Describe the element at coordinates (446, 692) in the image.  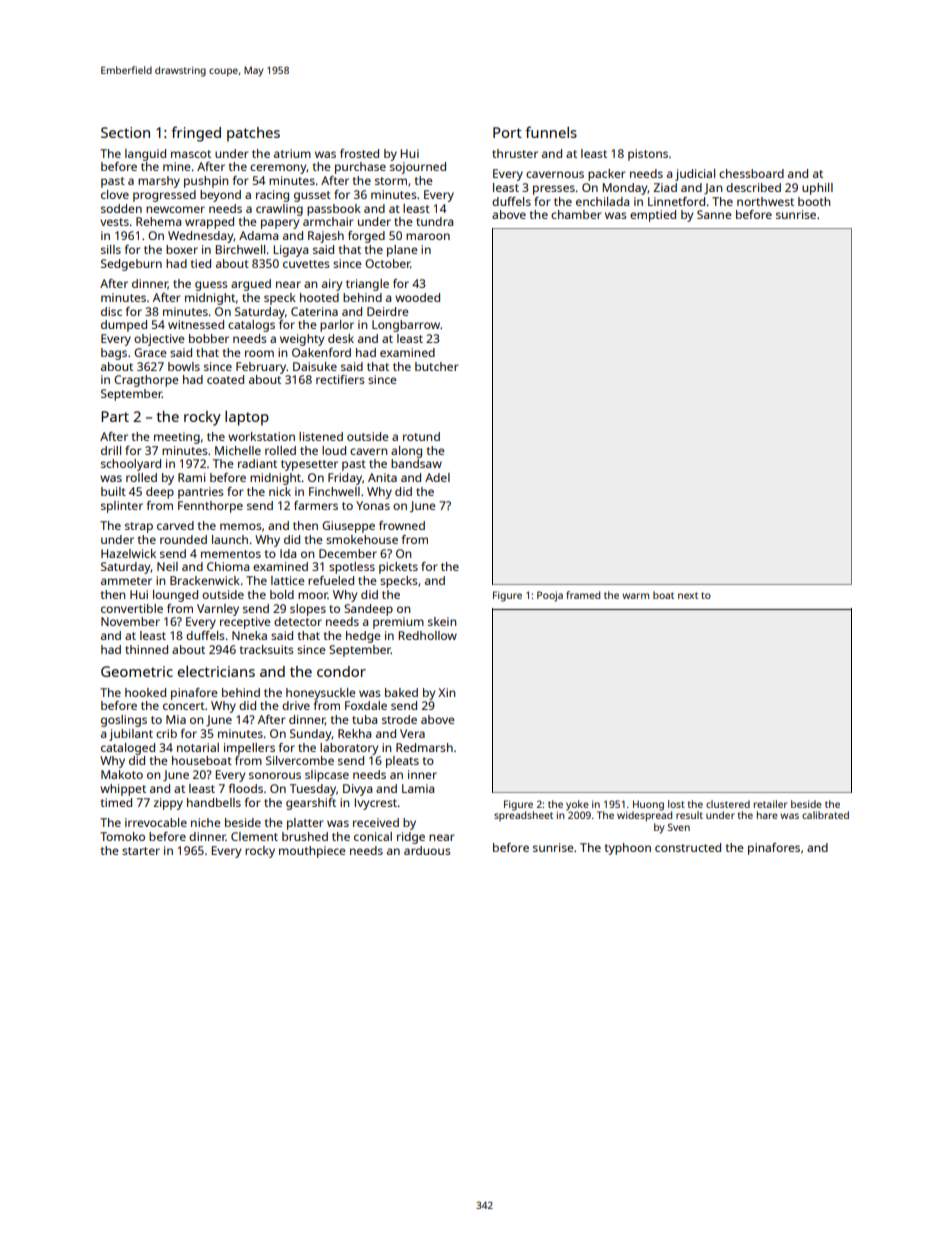
I see `Xin` at that location.
